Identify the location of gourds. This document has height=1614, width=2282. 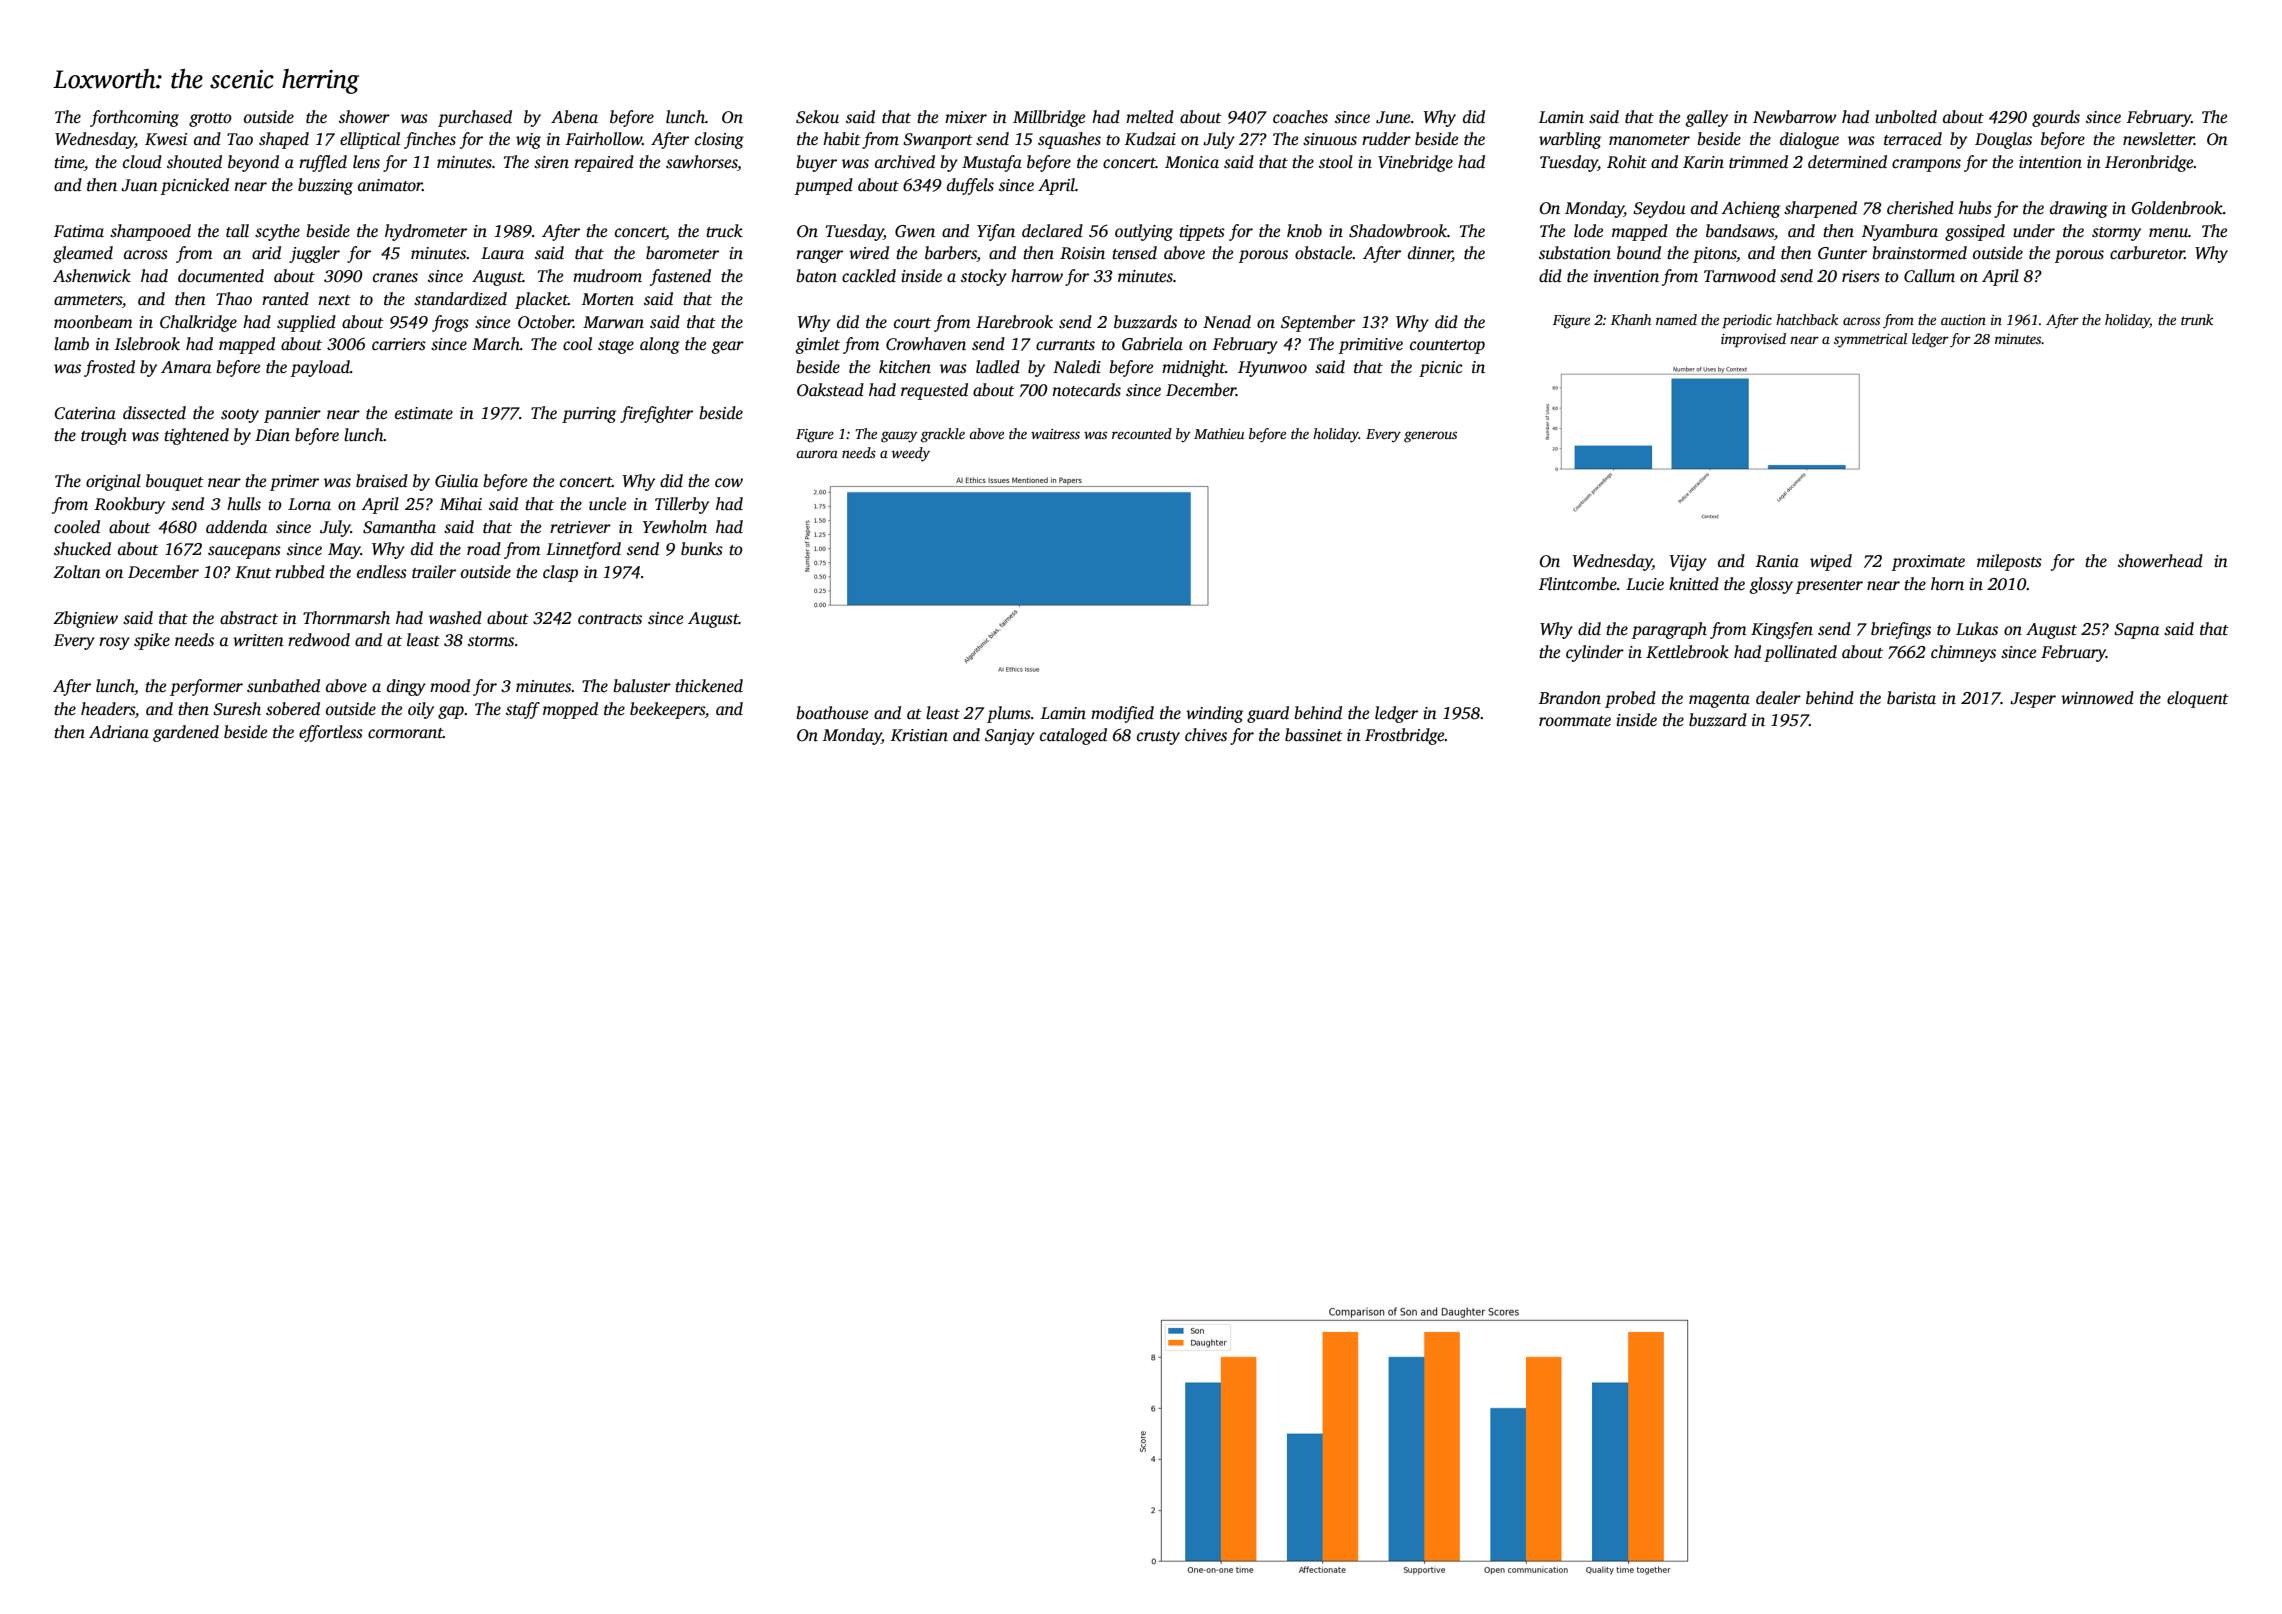
(2056, 118).
